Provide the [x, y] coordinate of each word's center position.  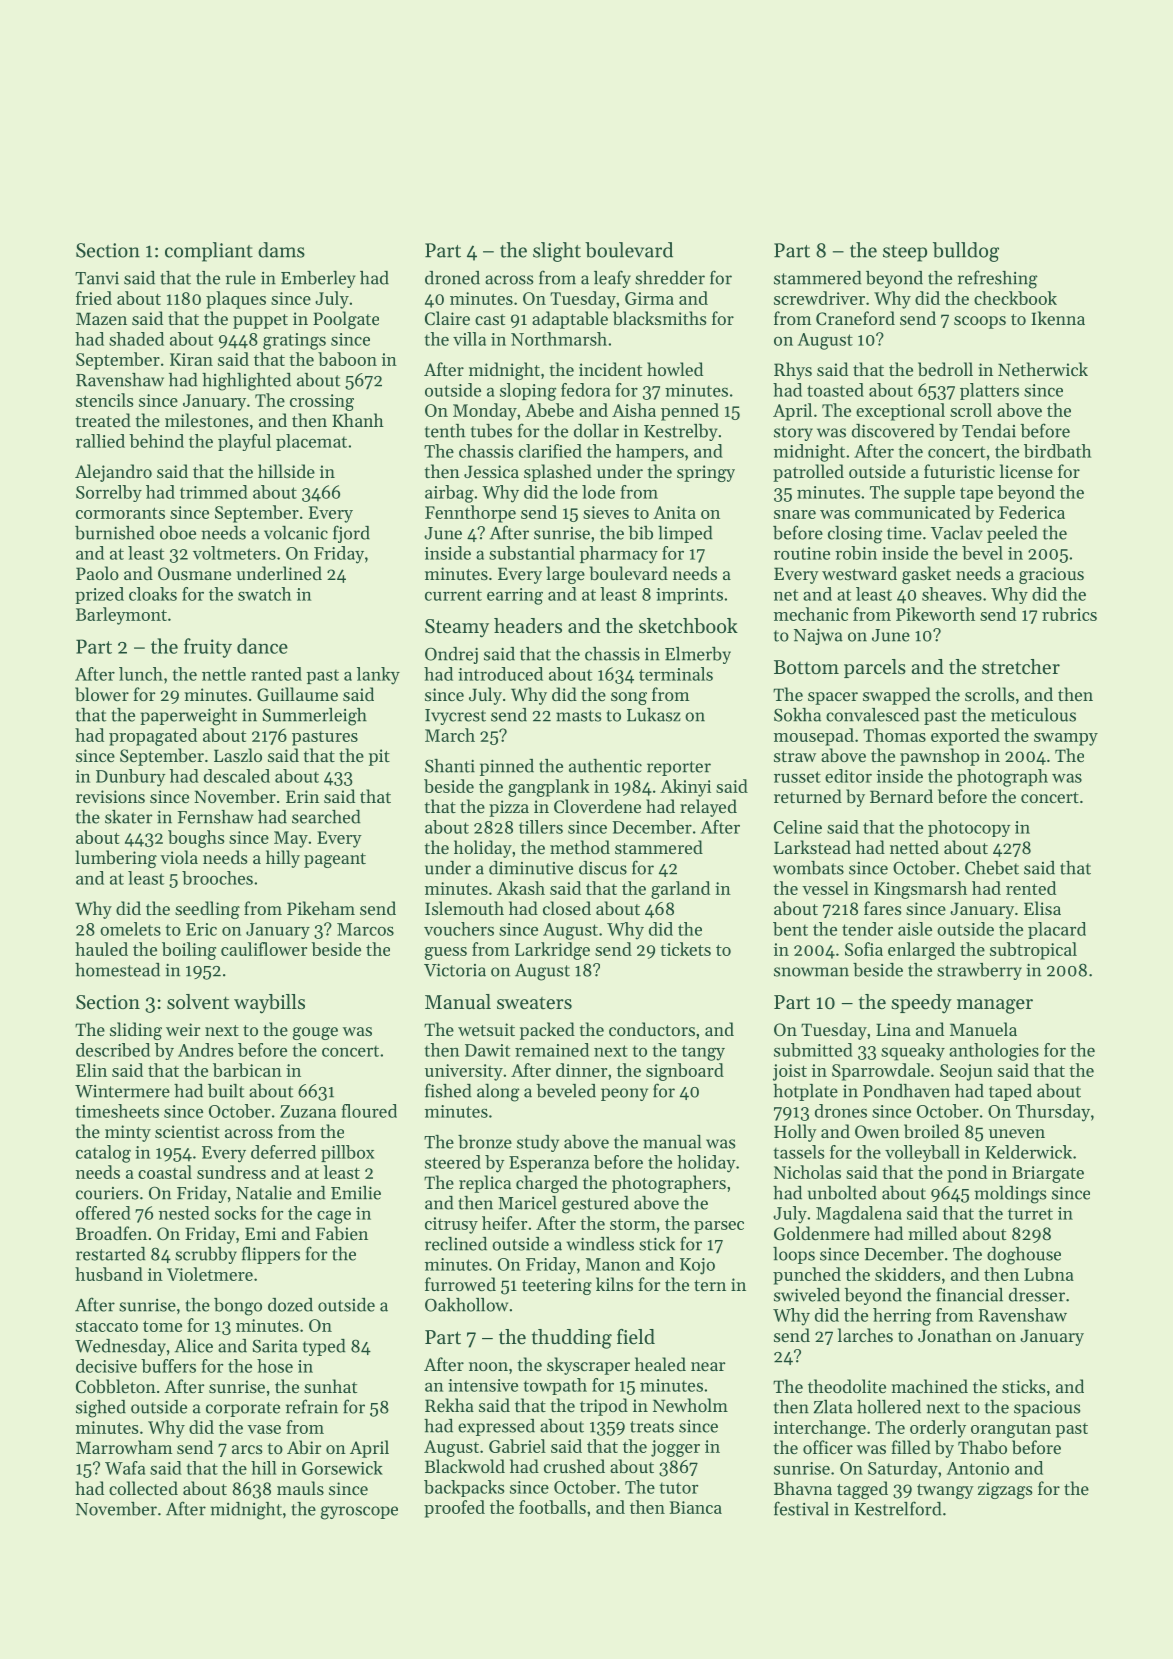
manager [995, 1006]
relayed [708, 808]
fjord [351, 534]
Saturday [903, 1470]
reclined [456, 1244]
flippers [271, 1255]
